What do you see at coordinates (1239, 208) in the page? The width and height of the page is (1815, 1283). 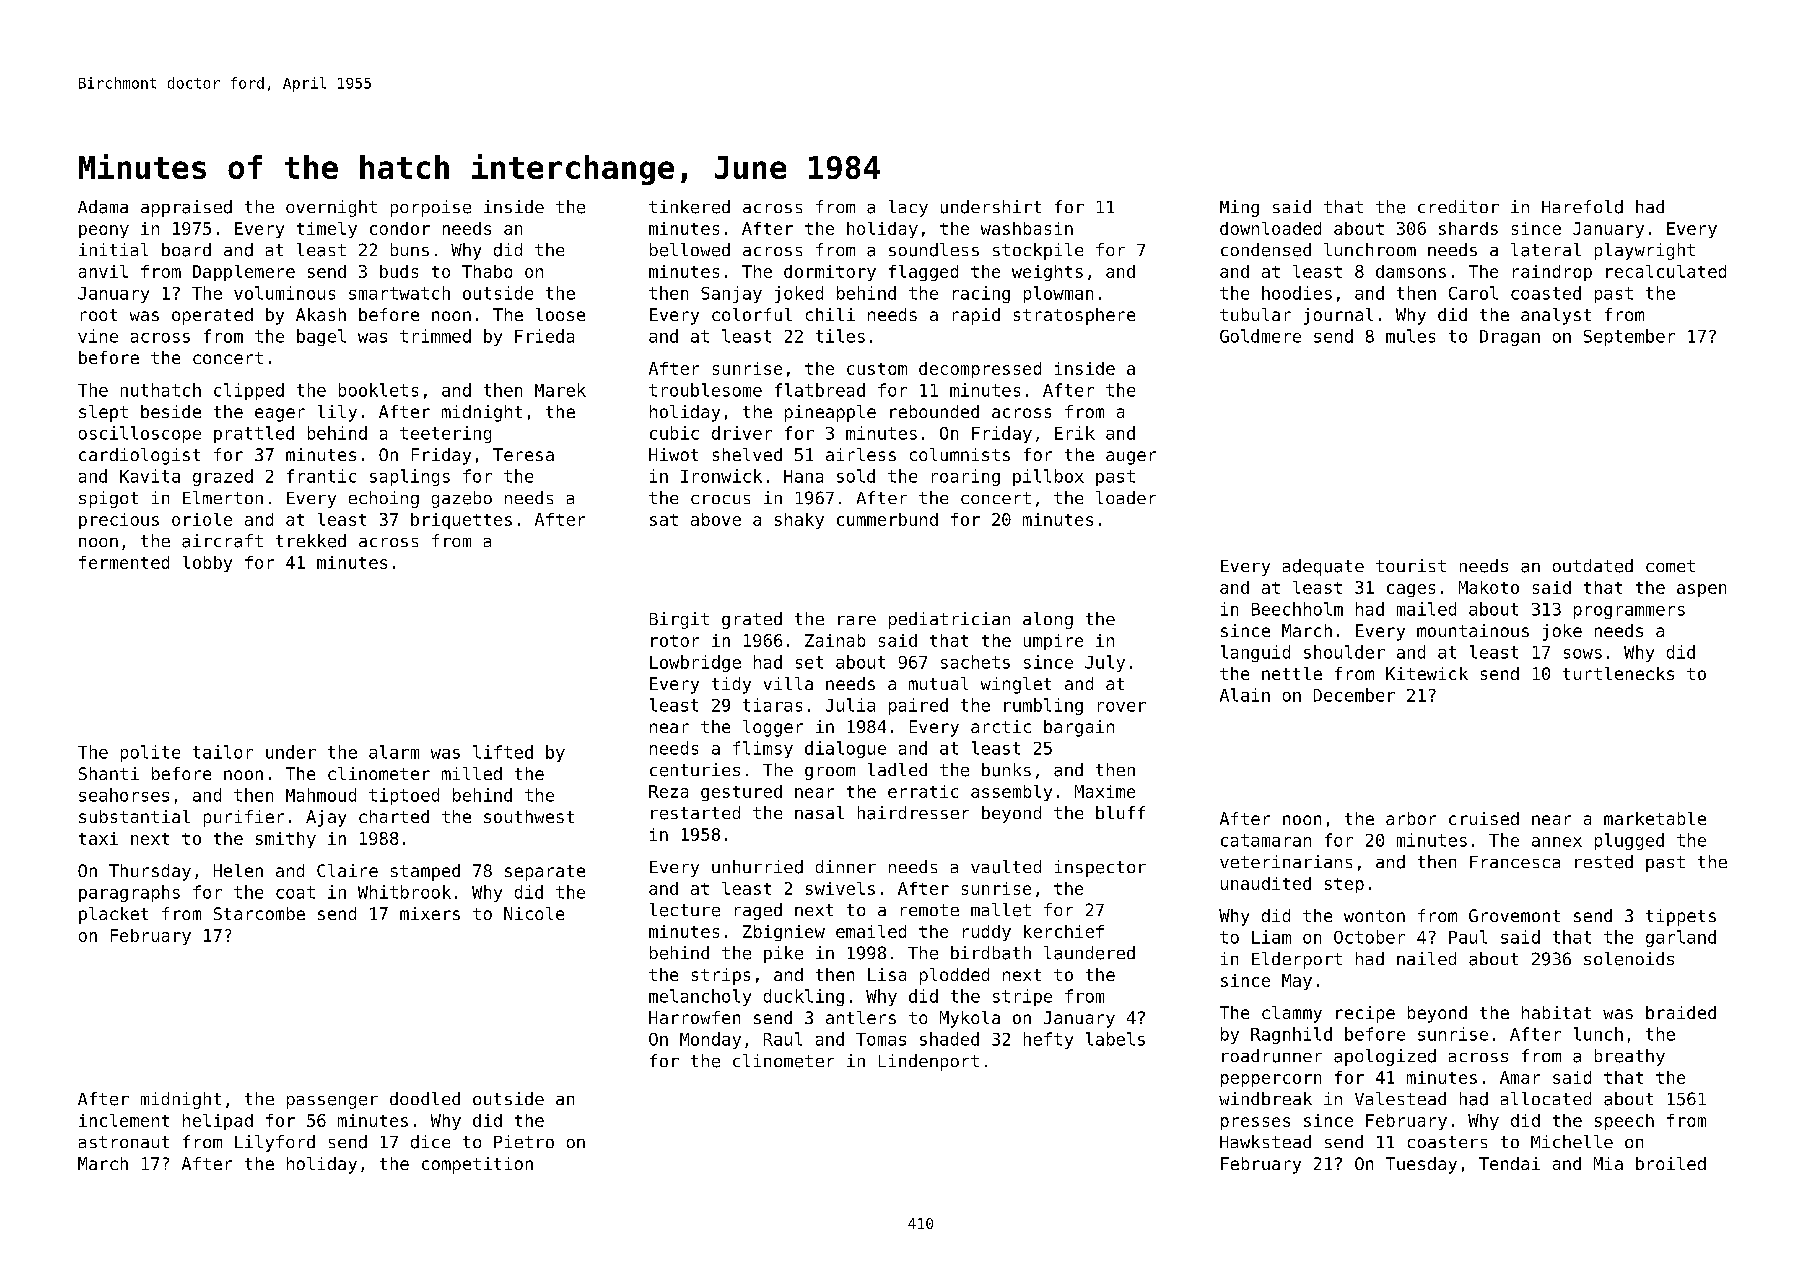 I see `Ming` at bounding box center [1239, 208].
